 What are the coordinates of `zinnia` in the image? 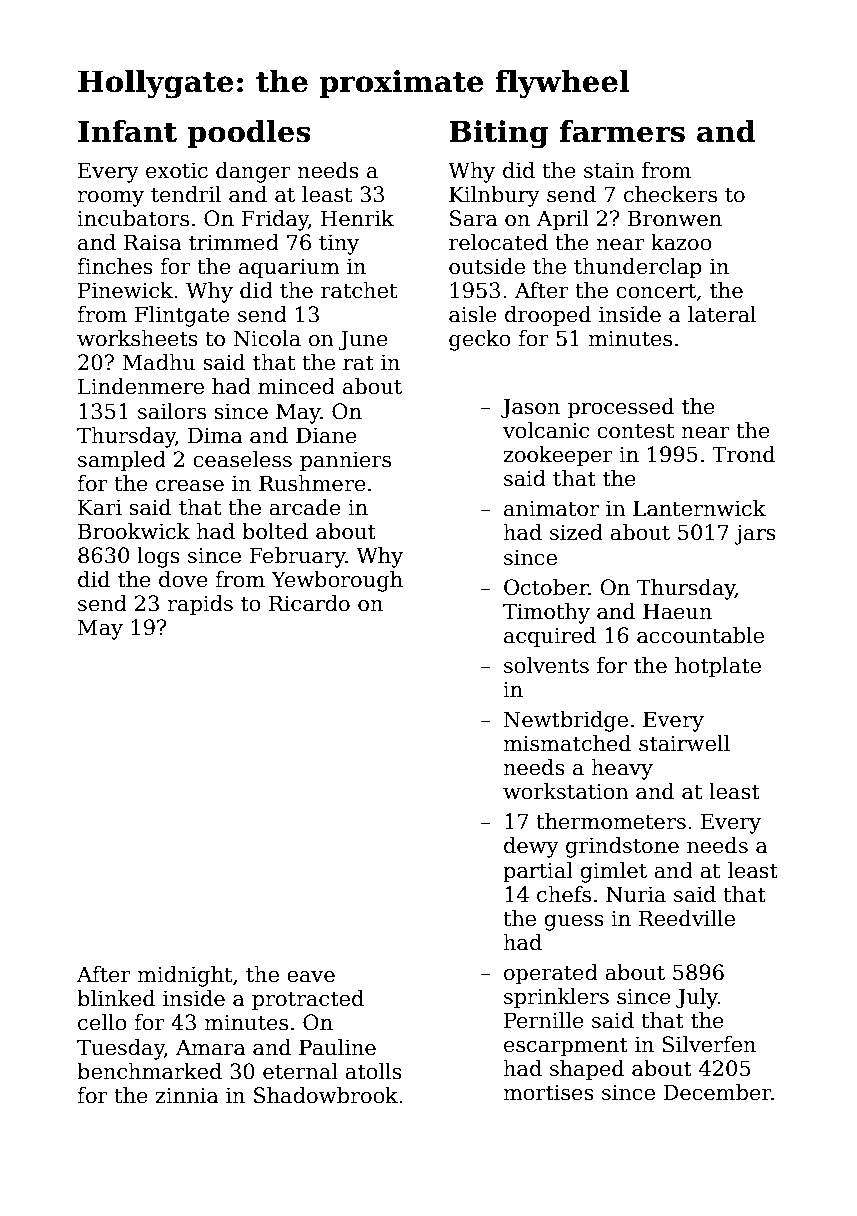 It's located at (187, 1095).
